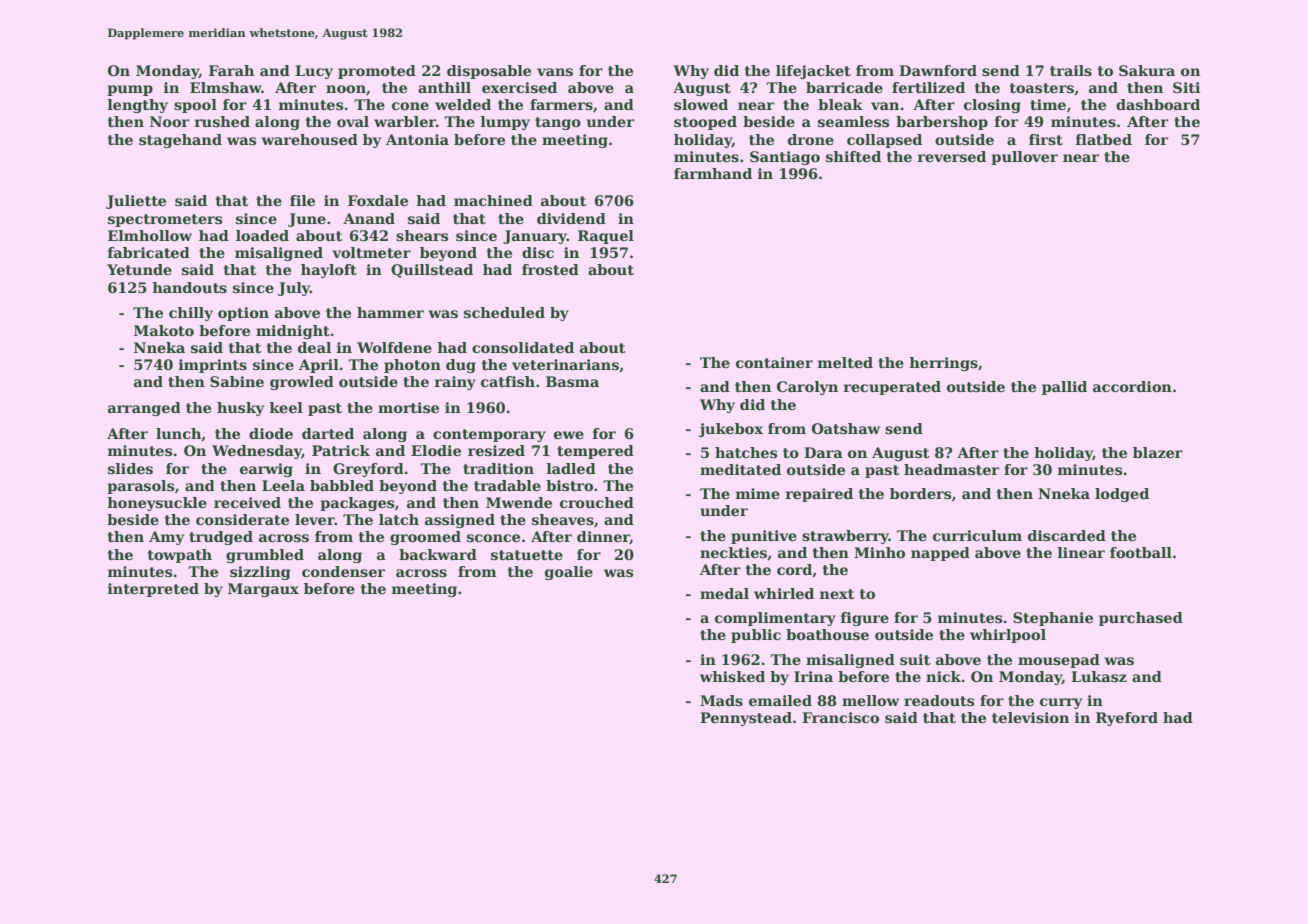 The width and height of the screenshot is (1308, 924). Describe the element at coordinates (840, 104) in the screenshot. I see `bleak` at that location.
